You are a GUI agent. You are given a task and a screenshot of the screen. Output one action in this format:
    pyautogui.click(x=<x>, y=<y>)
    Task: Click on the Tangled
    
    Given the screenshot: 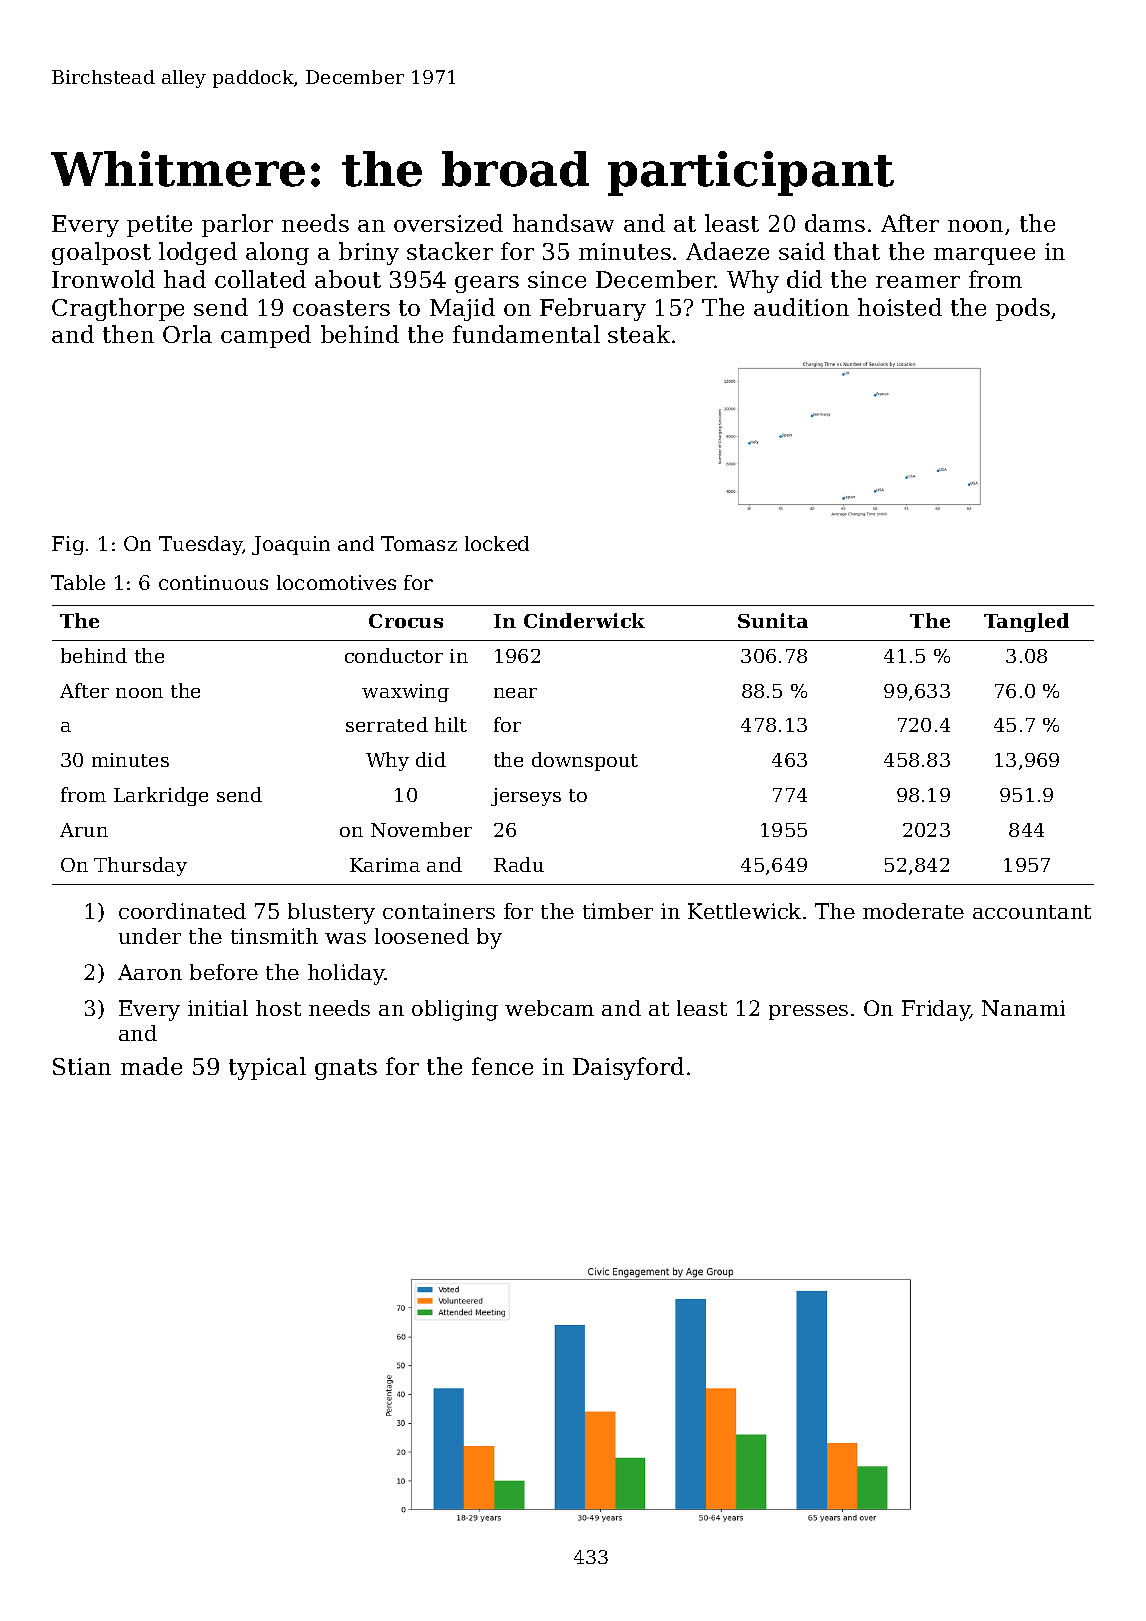 What is the action you would take?
    pyautogui.click(x=1026, y=622)
